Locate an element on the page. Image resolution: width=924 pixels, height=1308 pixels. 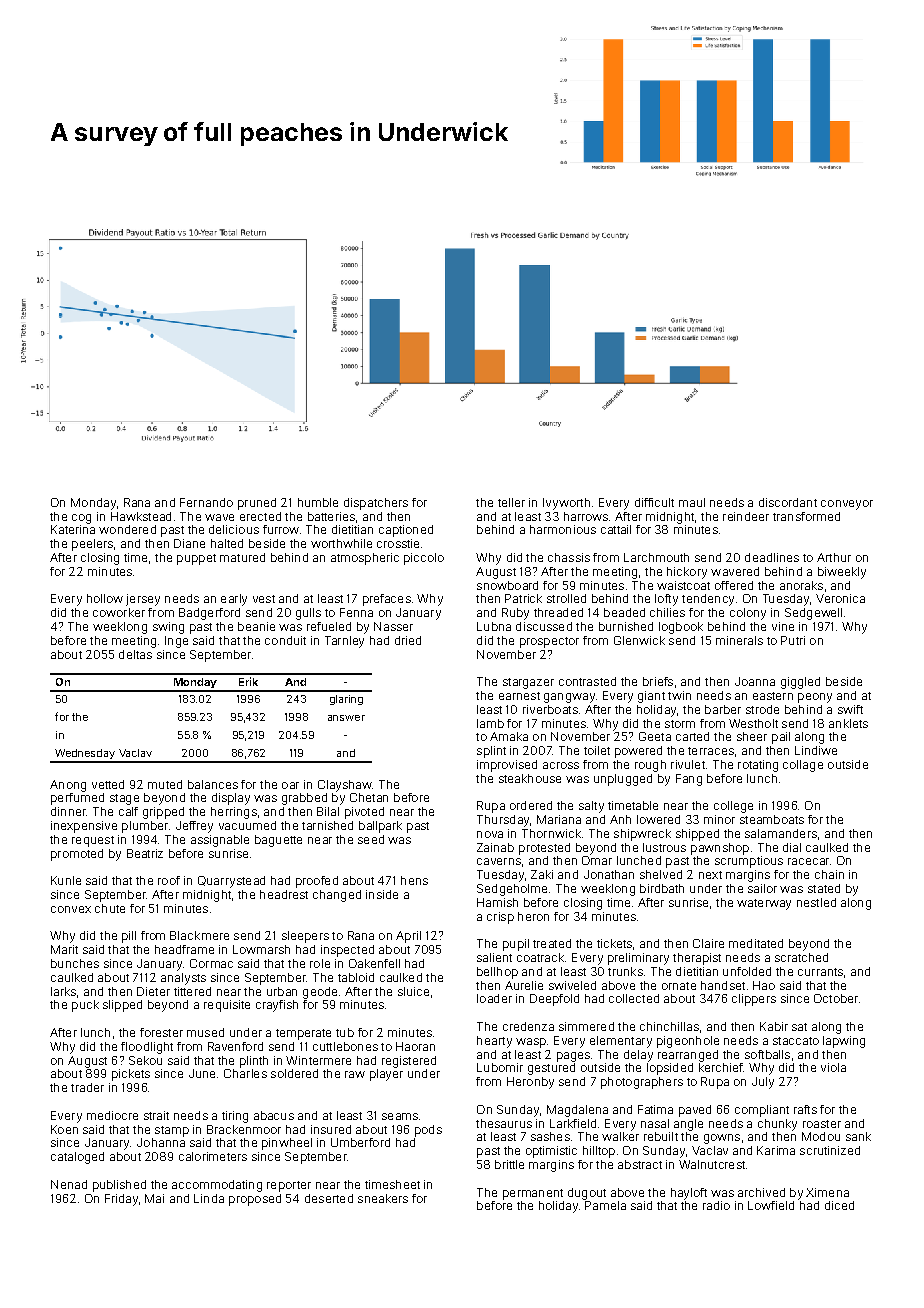
brittle is located at coordinates (509, 1164).
